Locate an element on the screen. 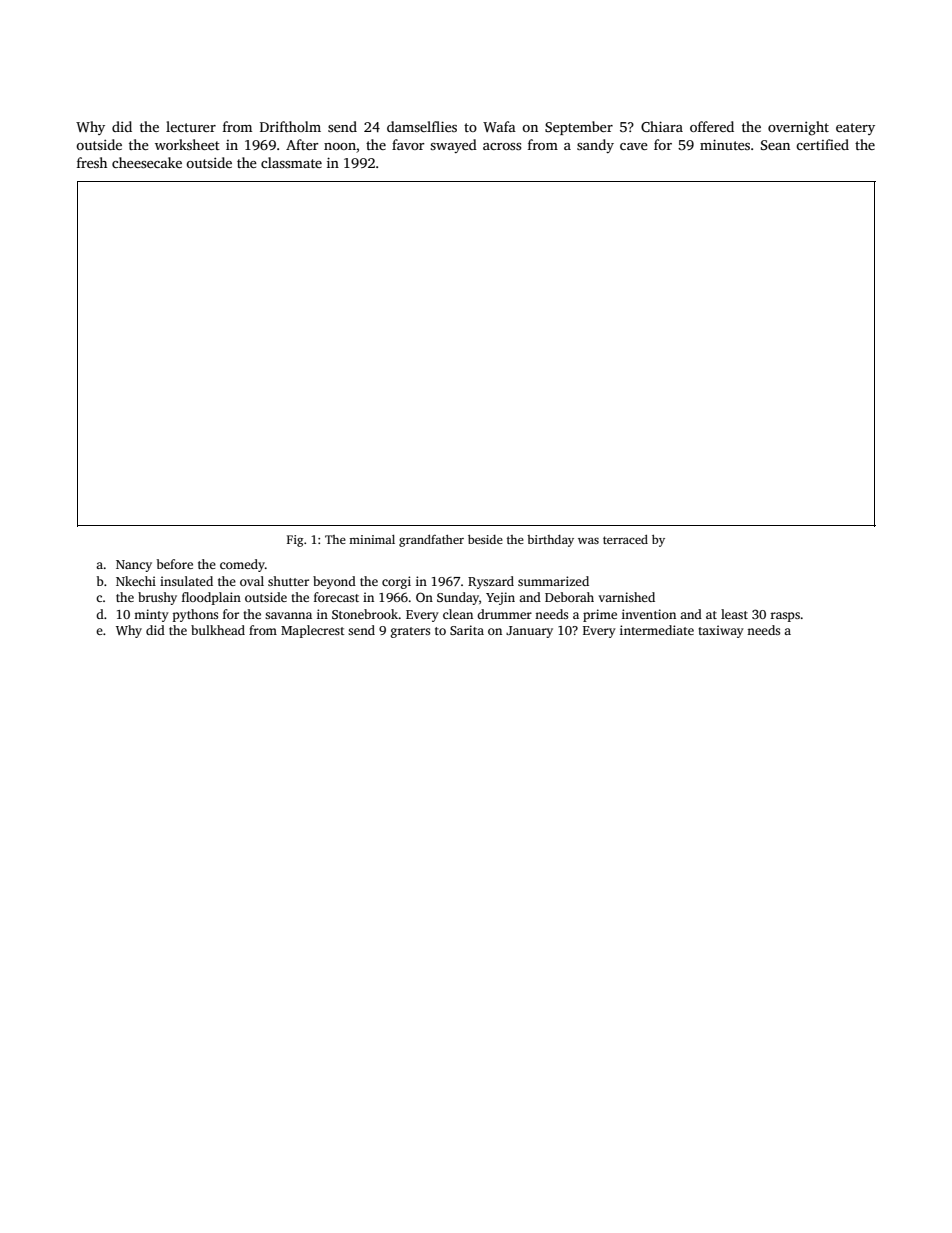 The height and width of the screenshot is (1233, 952). fresh is located at coordinates (92, 162).
